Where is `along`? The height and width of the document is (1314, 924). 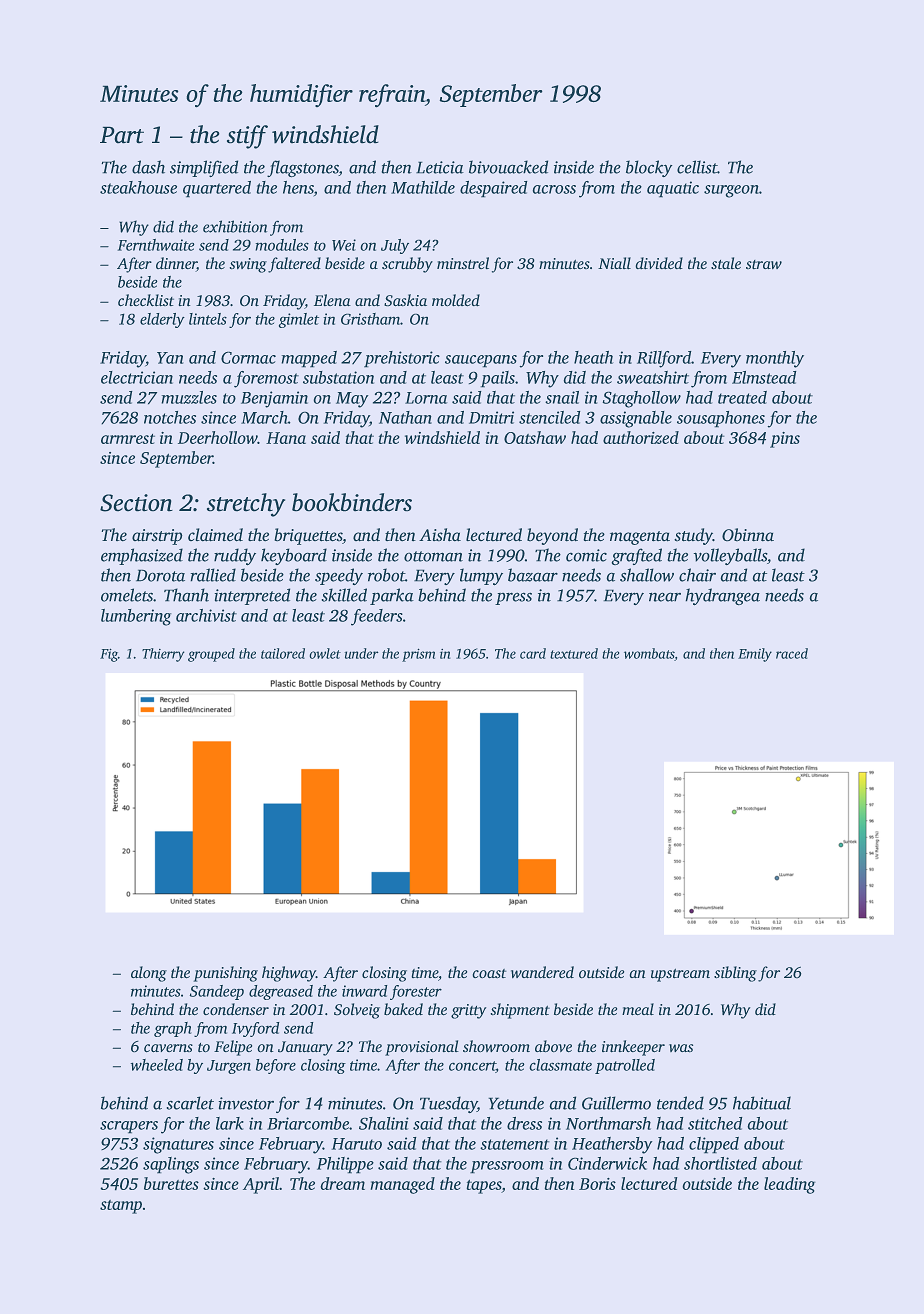
along is located at coordinates (149, 974).
